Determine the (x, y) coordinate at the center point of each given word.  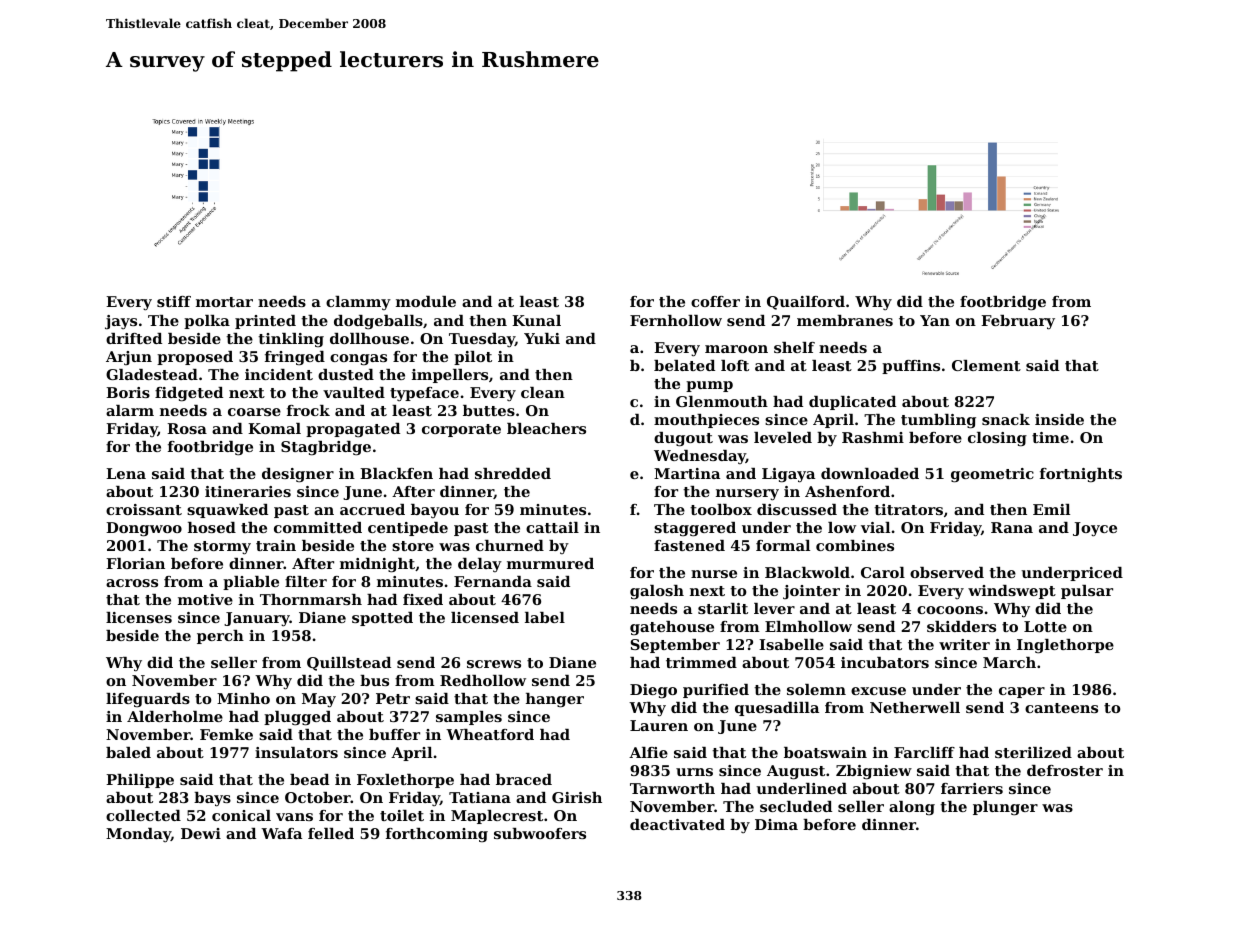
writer (964, 644)
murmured (550, 563)
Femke (226, 734)
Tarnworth (672, 788)
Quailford (806, 303)
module (426, 301)
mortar (224, 302)
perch (220, 637)
